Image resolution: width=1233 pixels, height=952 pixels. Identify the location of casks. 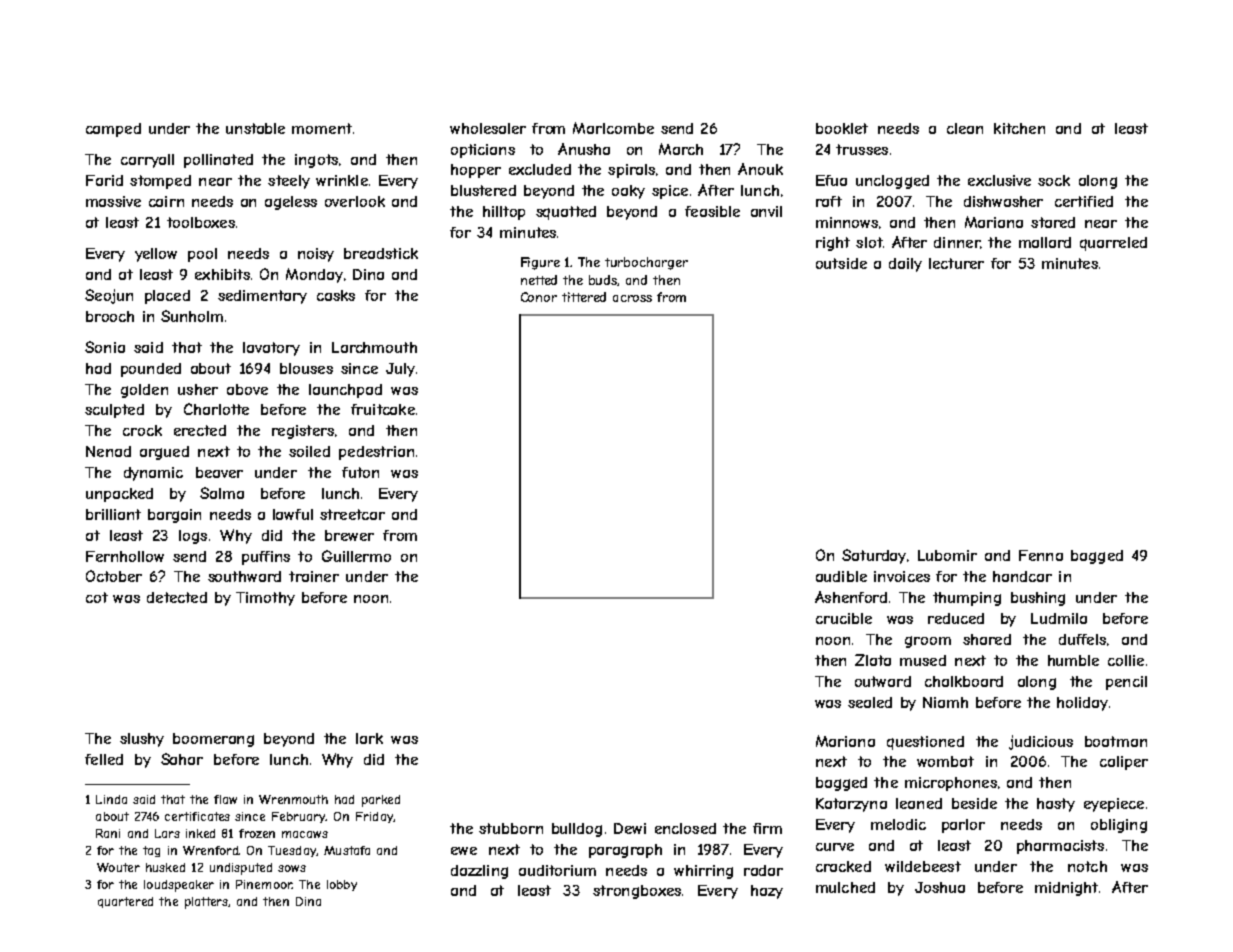
(336, 295).
